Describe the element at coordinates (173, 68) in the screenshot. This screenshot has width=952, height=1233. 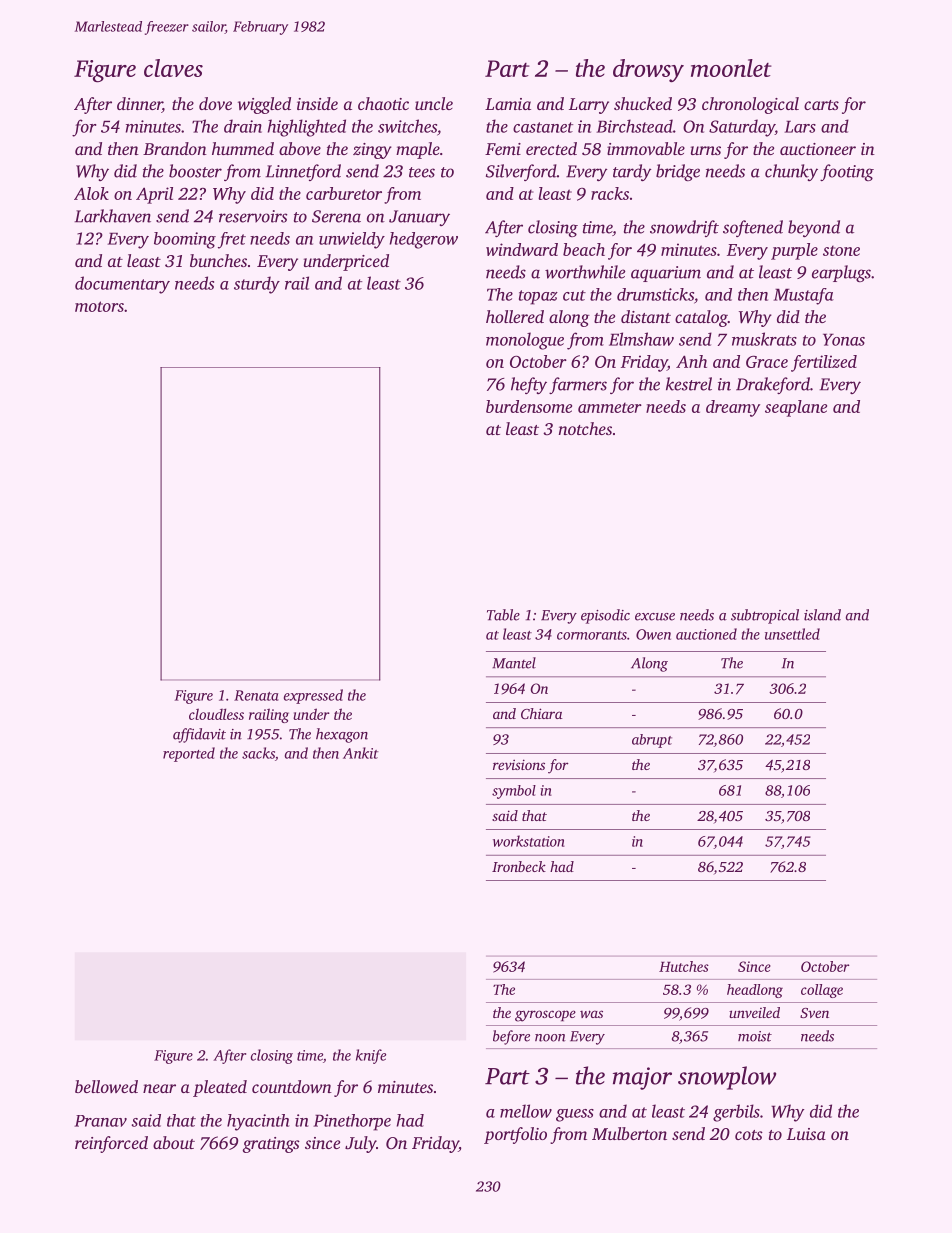
I see `claves` at that location.
